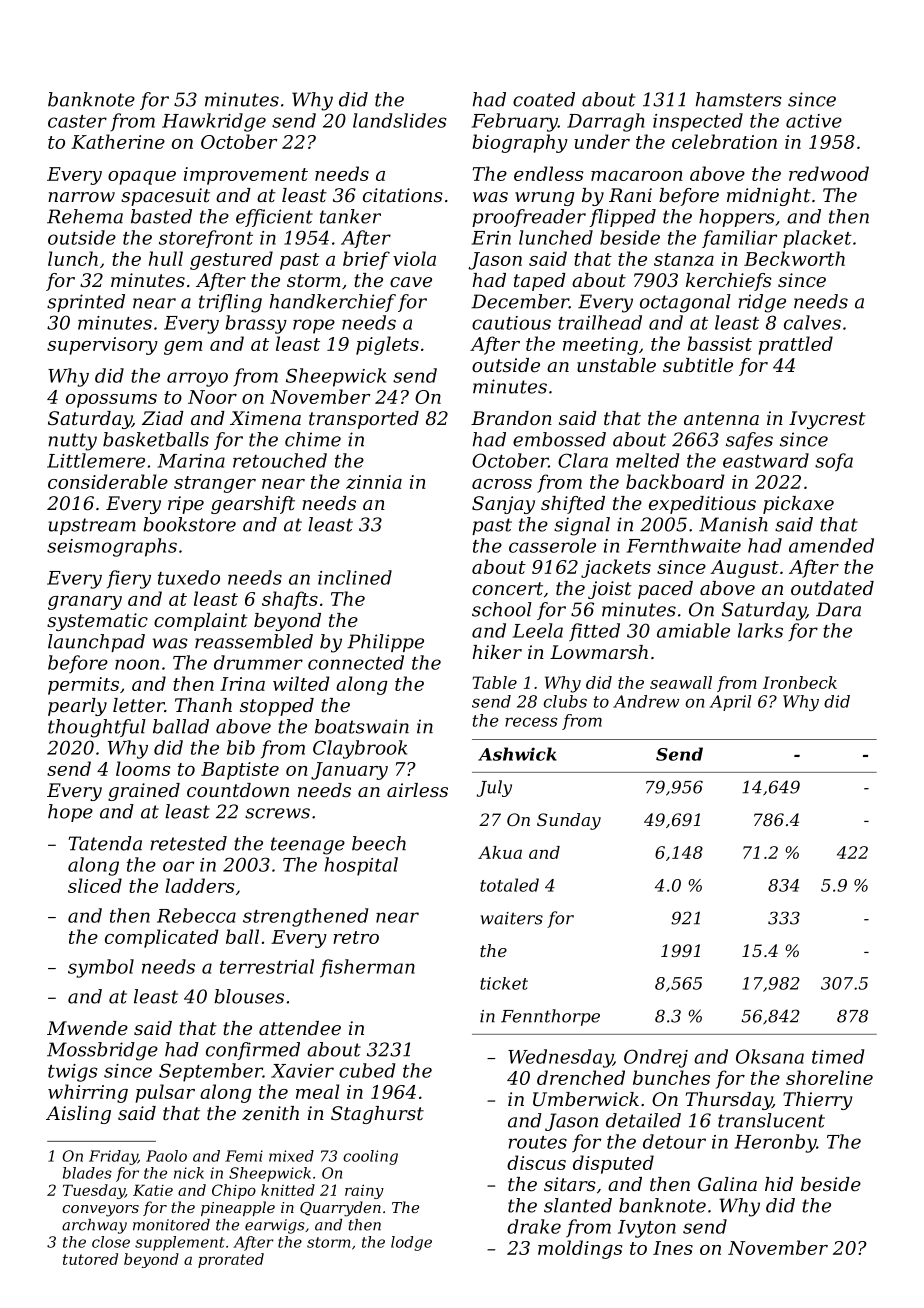 This image has height=1308, width=924. What do you see at coordinates (171, 1225) in the image?
I see `monitored` at bounding box center [171, 1225].
